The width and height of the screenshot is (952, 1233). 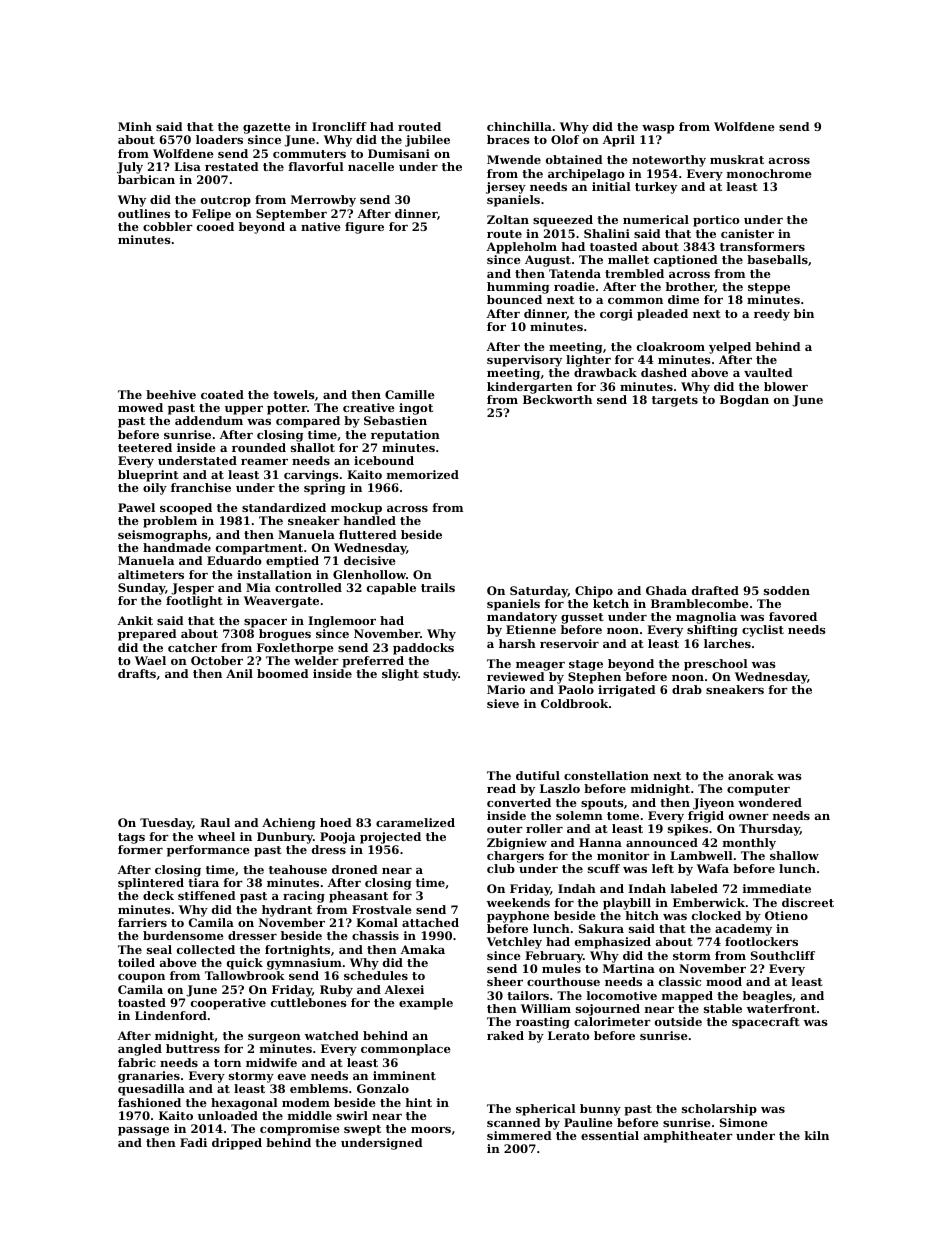 I want to click on Achieng, so click(x=289, y=824).
